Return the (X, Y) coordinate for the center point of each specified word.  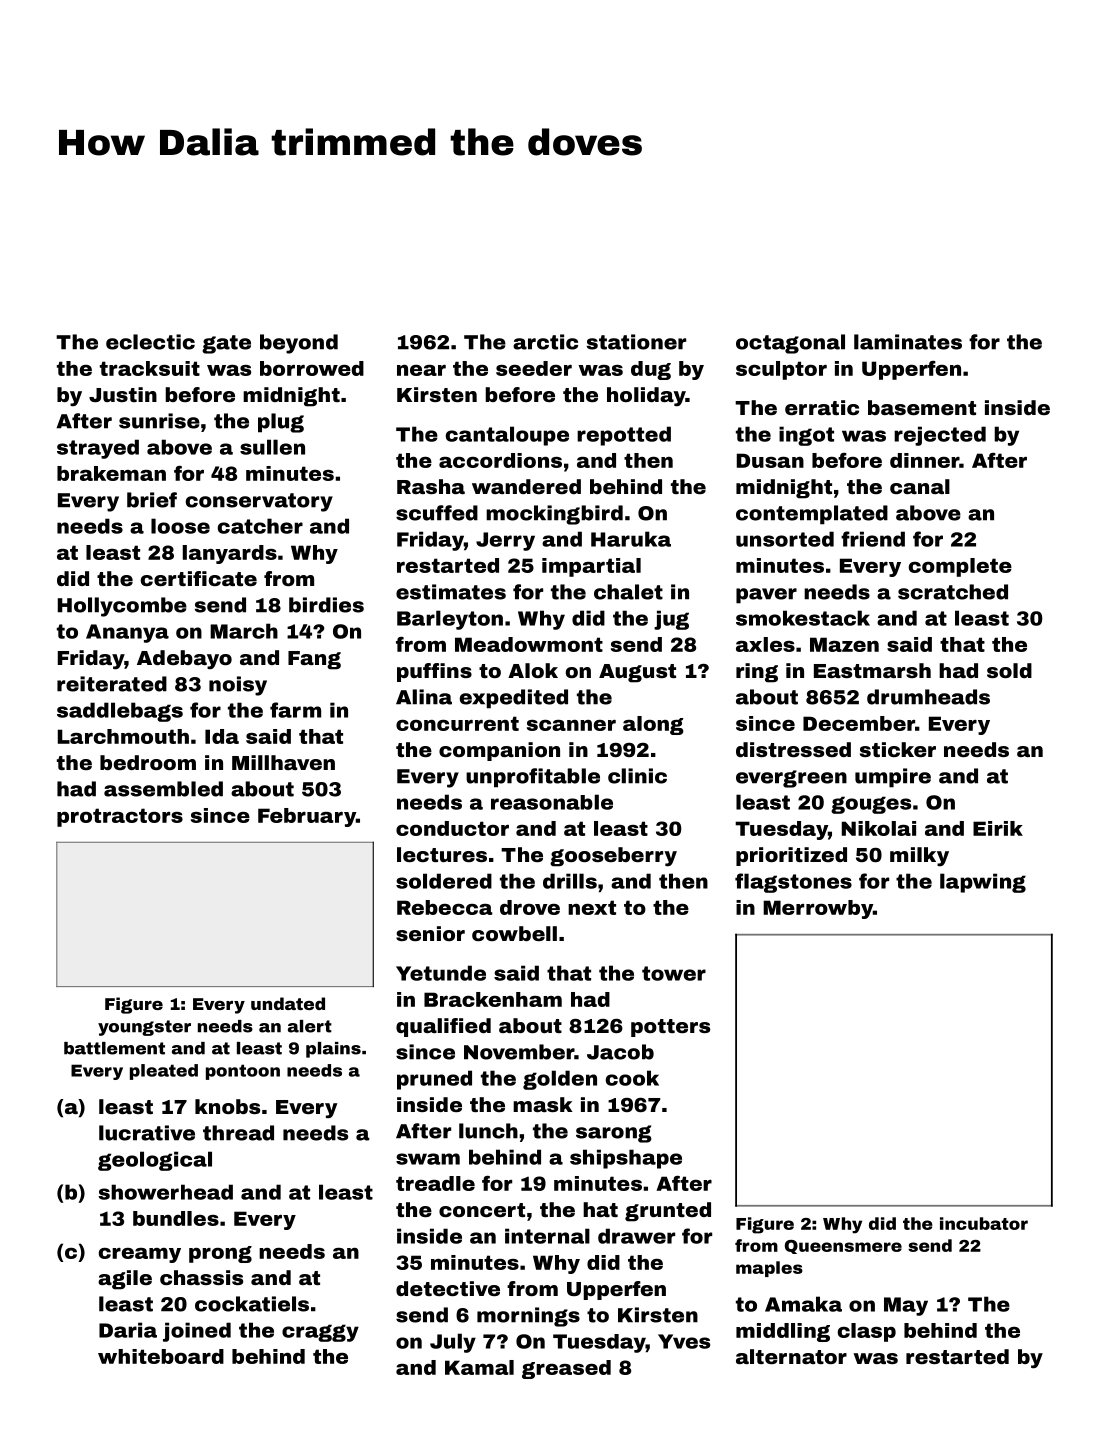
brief (152, 500)
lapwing (983, 883)
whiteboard (161, 1356)
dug (651, 370)
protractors (120, 817)
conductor (452, 828)
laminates (908, 342)
